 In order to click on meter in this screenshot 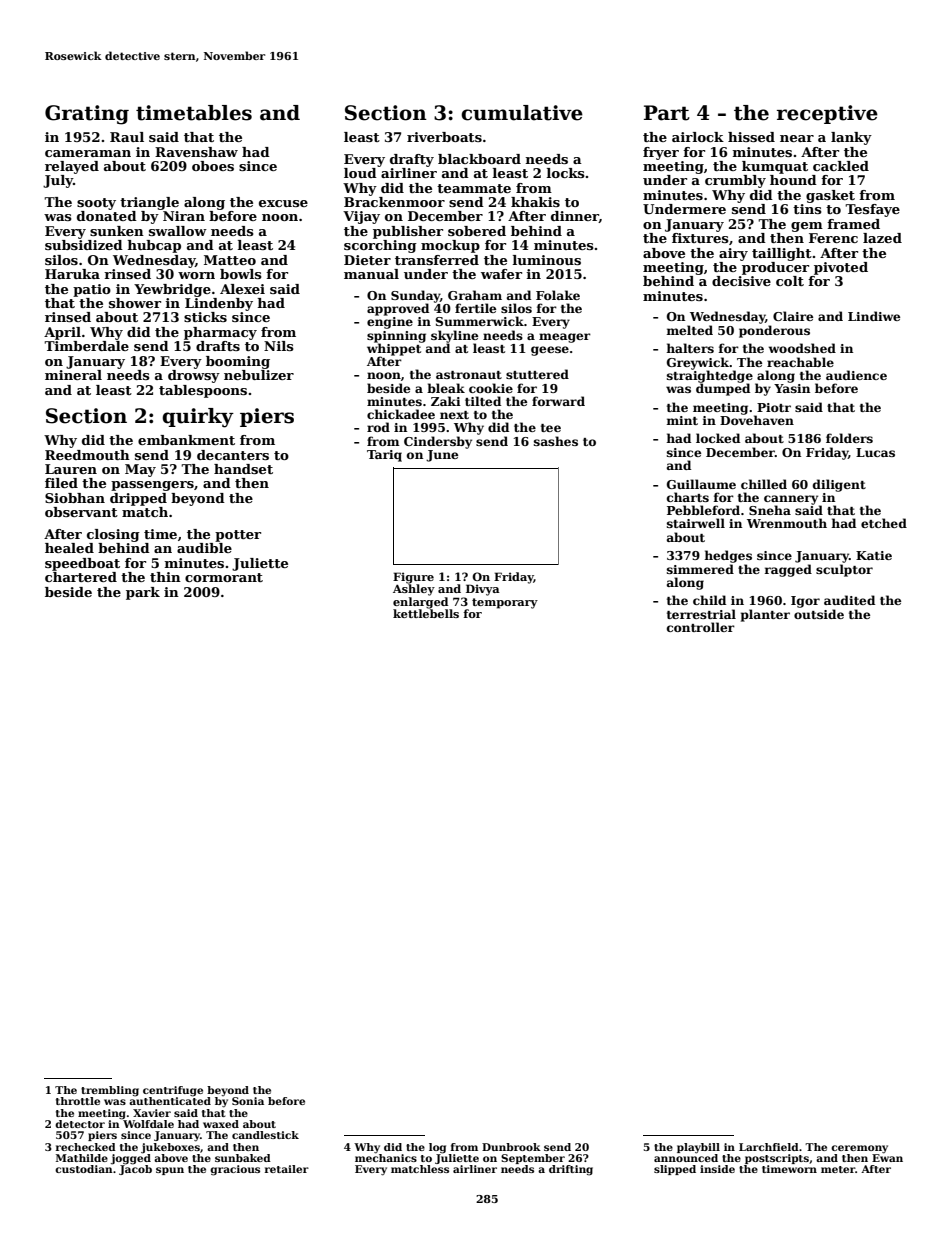, I will do `click(838, 1169)`.
